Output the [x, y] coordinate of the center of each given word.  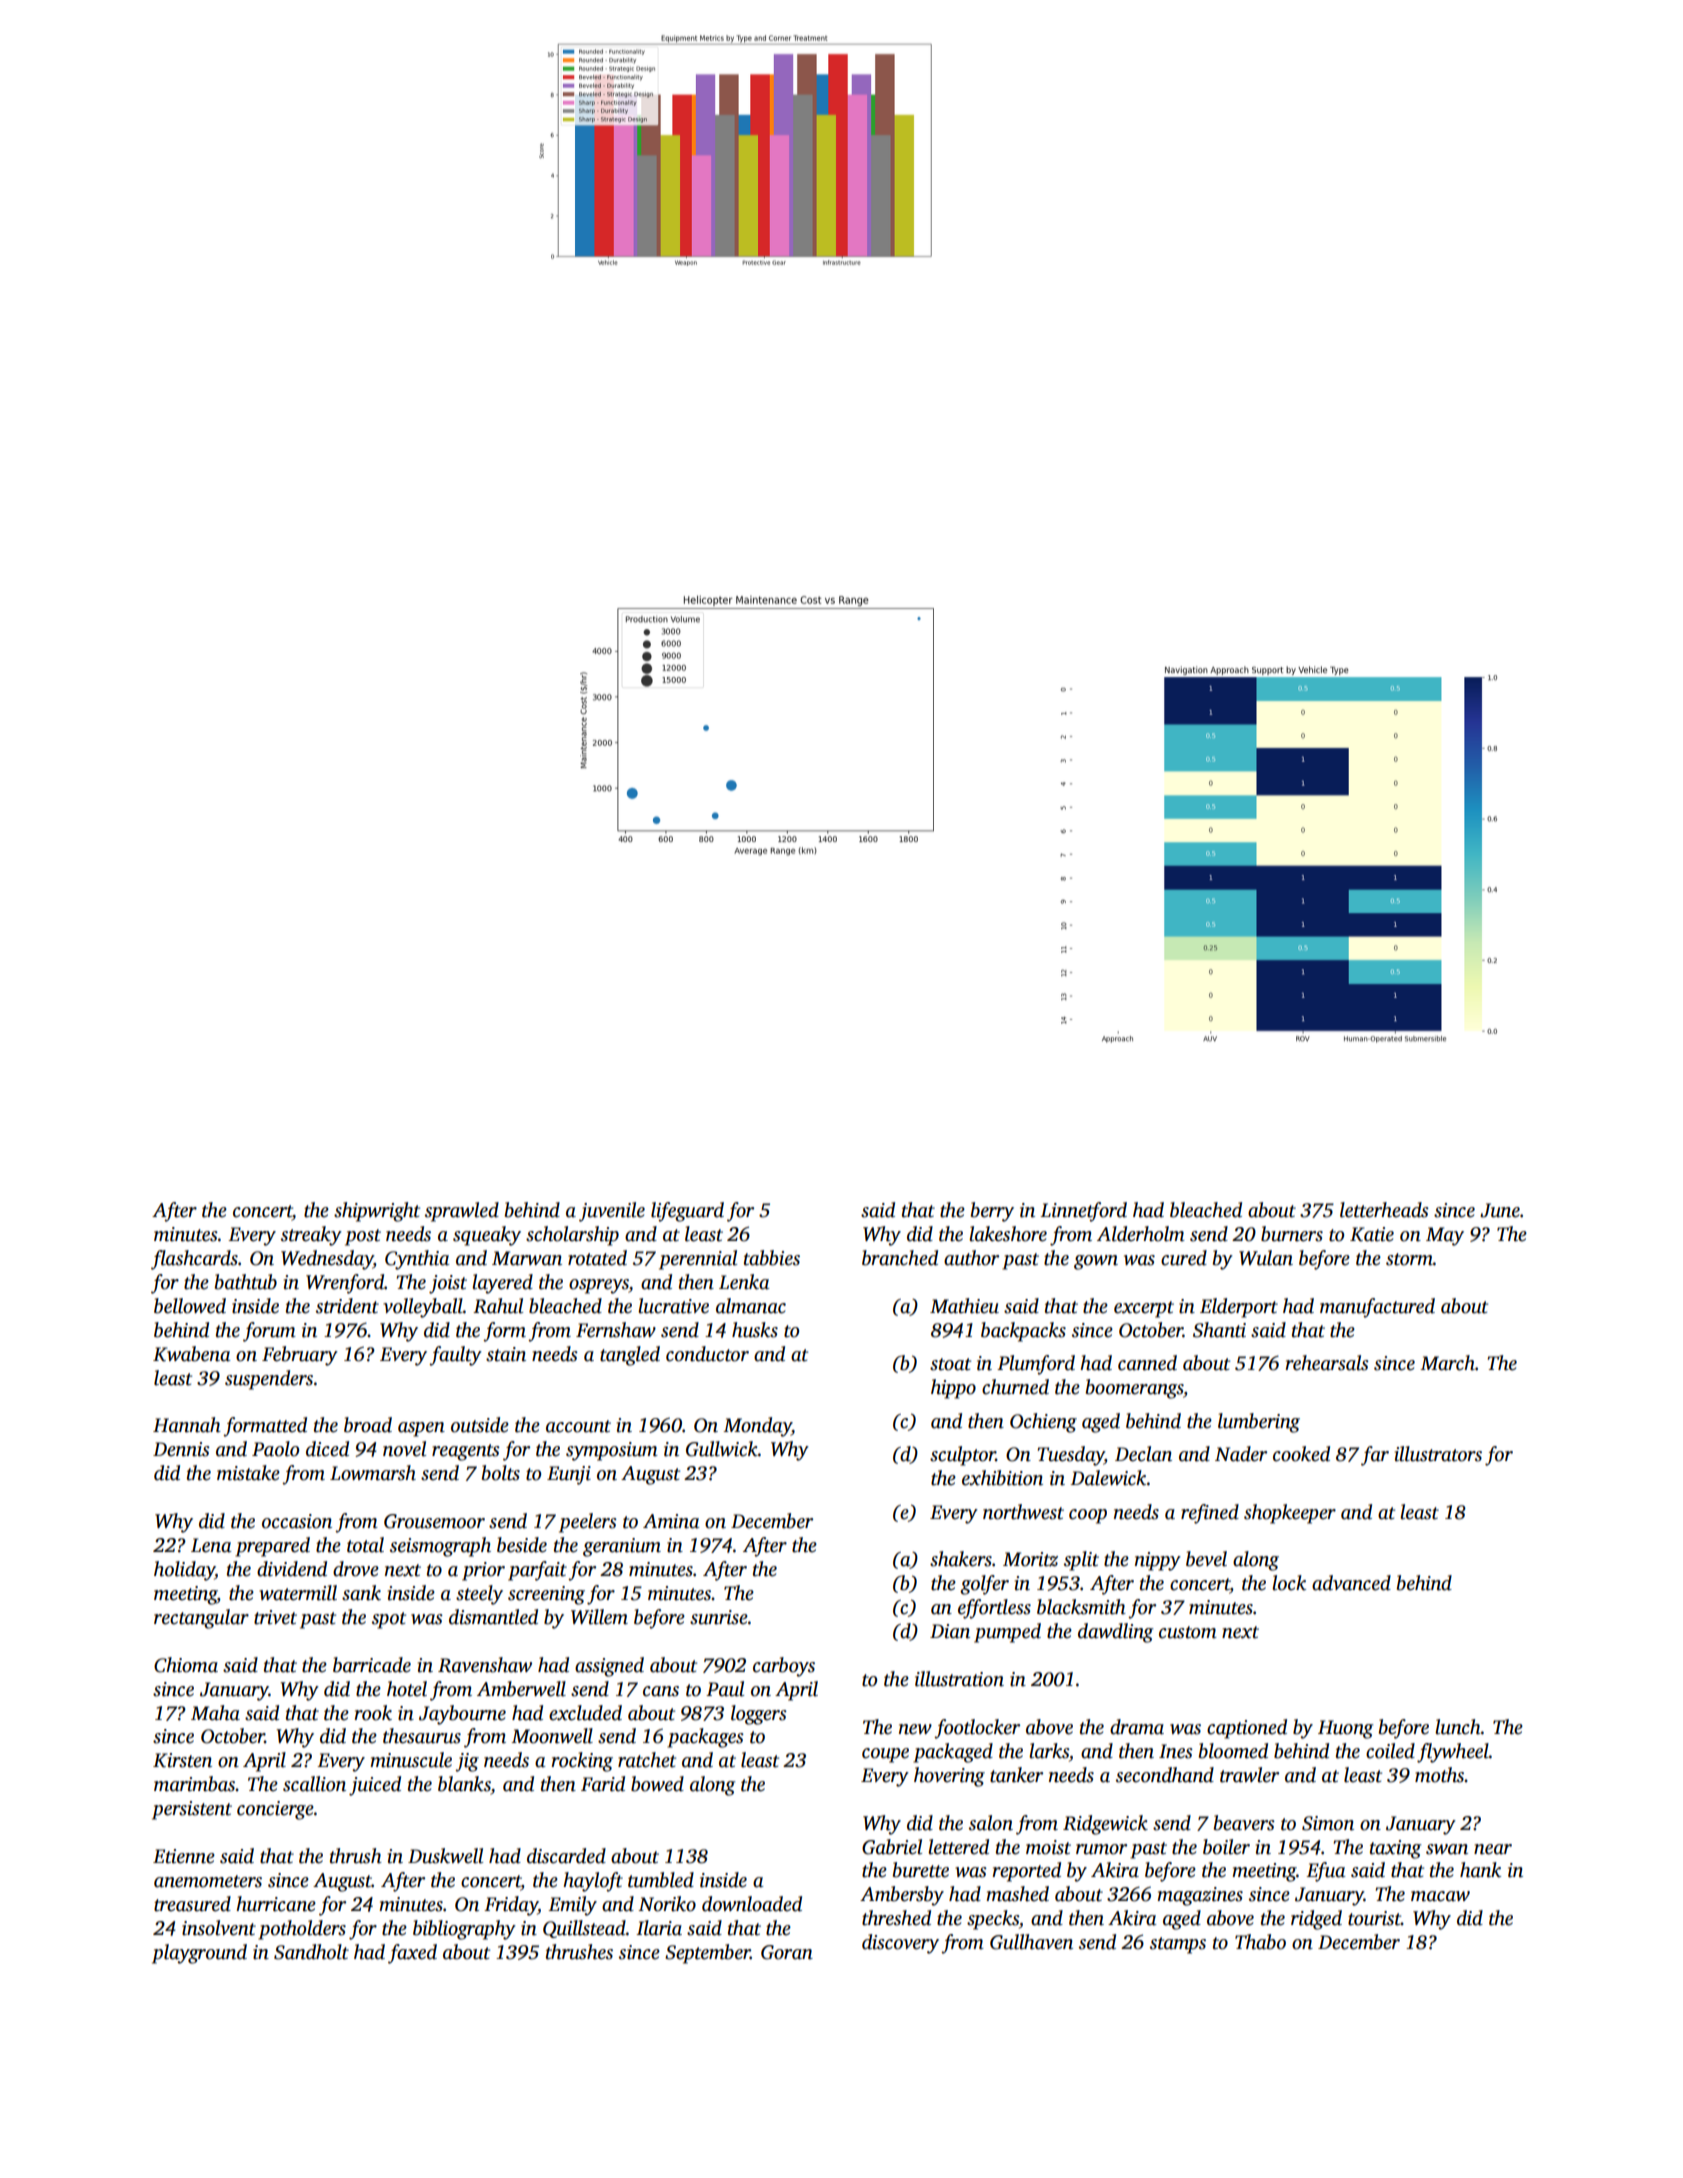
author [971, 1258]
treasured [192, 1904]
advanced [1351, 1583]
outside [480, 1425]
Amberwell [521, 1689]
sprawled [462, 1212]
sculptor [963, 1456]
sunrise [719, 1617]
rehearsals [1327, 1363]
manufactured [1377, 1308]
